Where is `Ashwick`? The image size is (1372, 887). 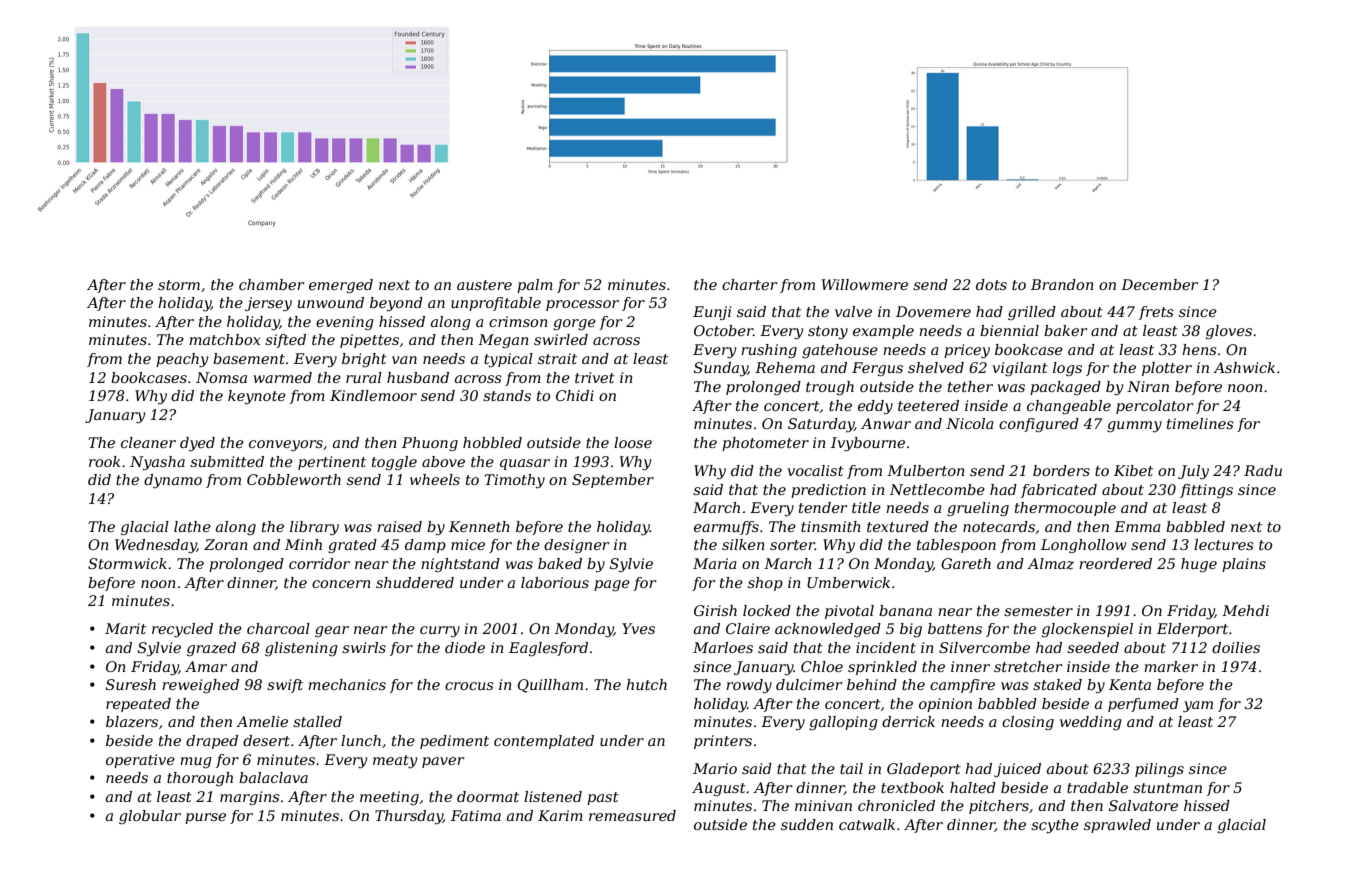
Ashwick is located at coordinates (1244, 367).
